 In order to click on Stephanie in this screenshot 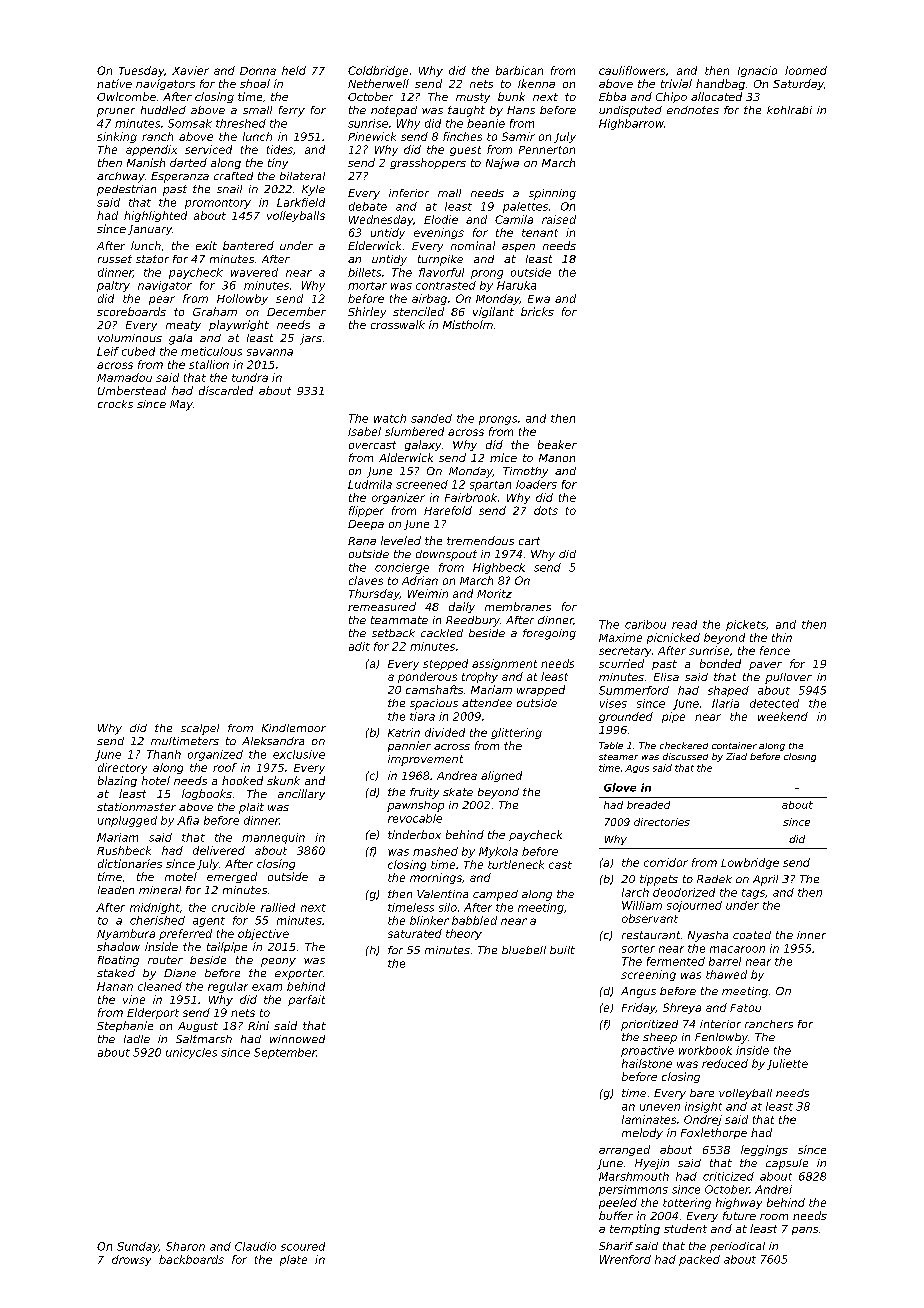, I will do `click(125, 1026)`.
